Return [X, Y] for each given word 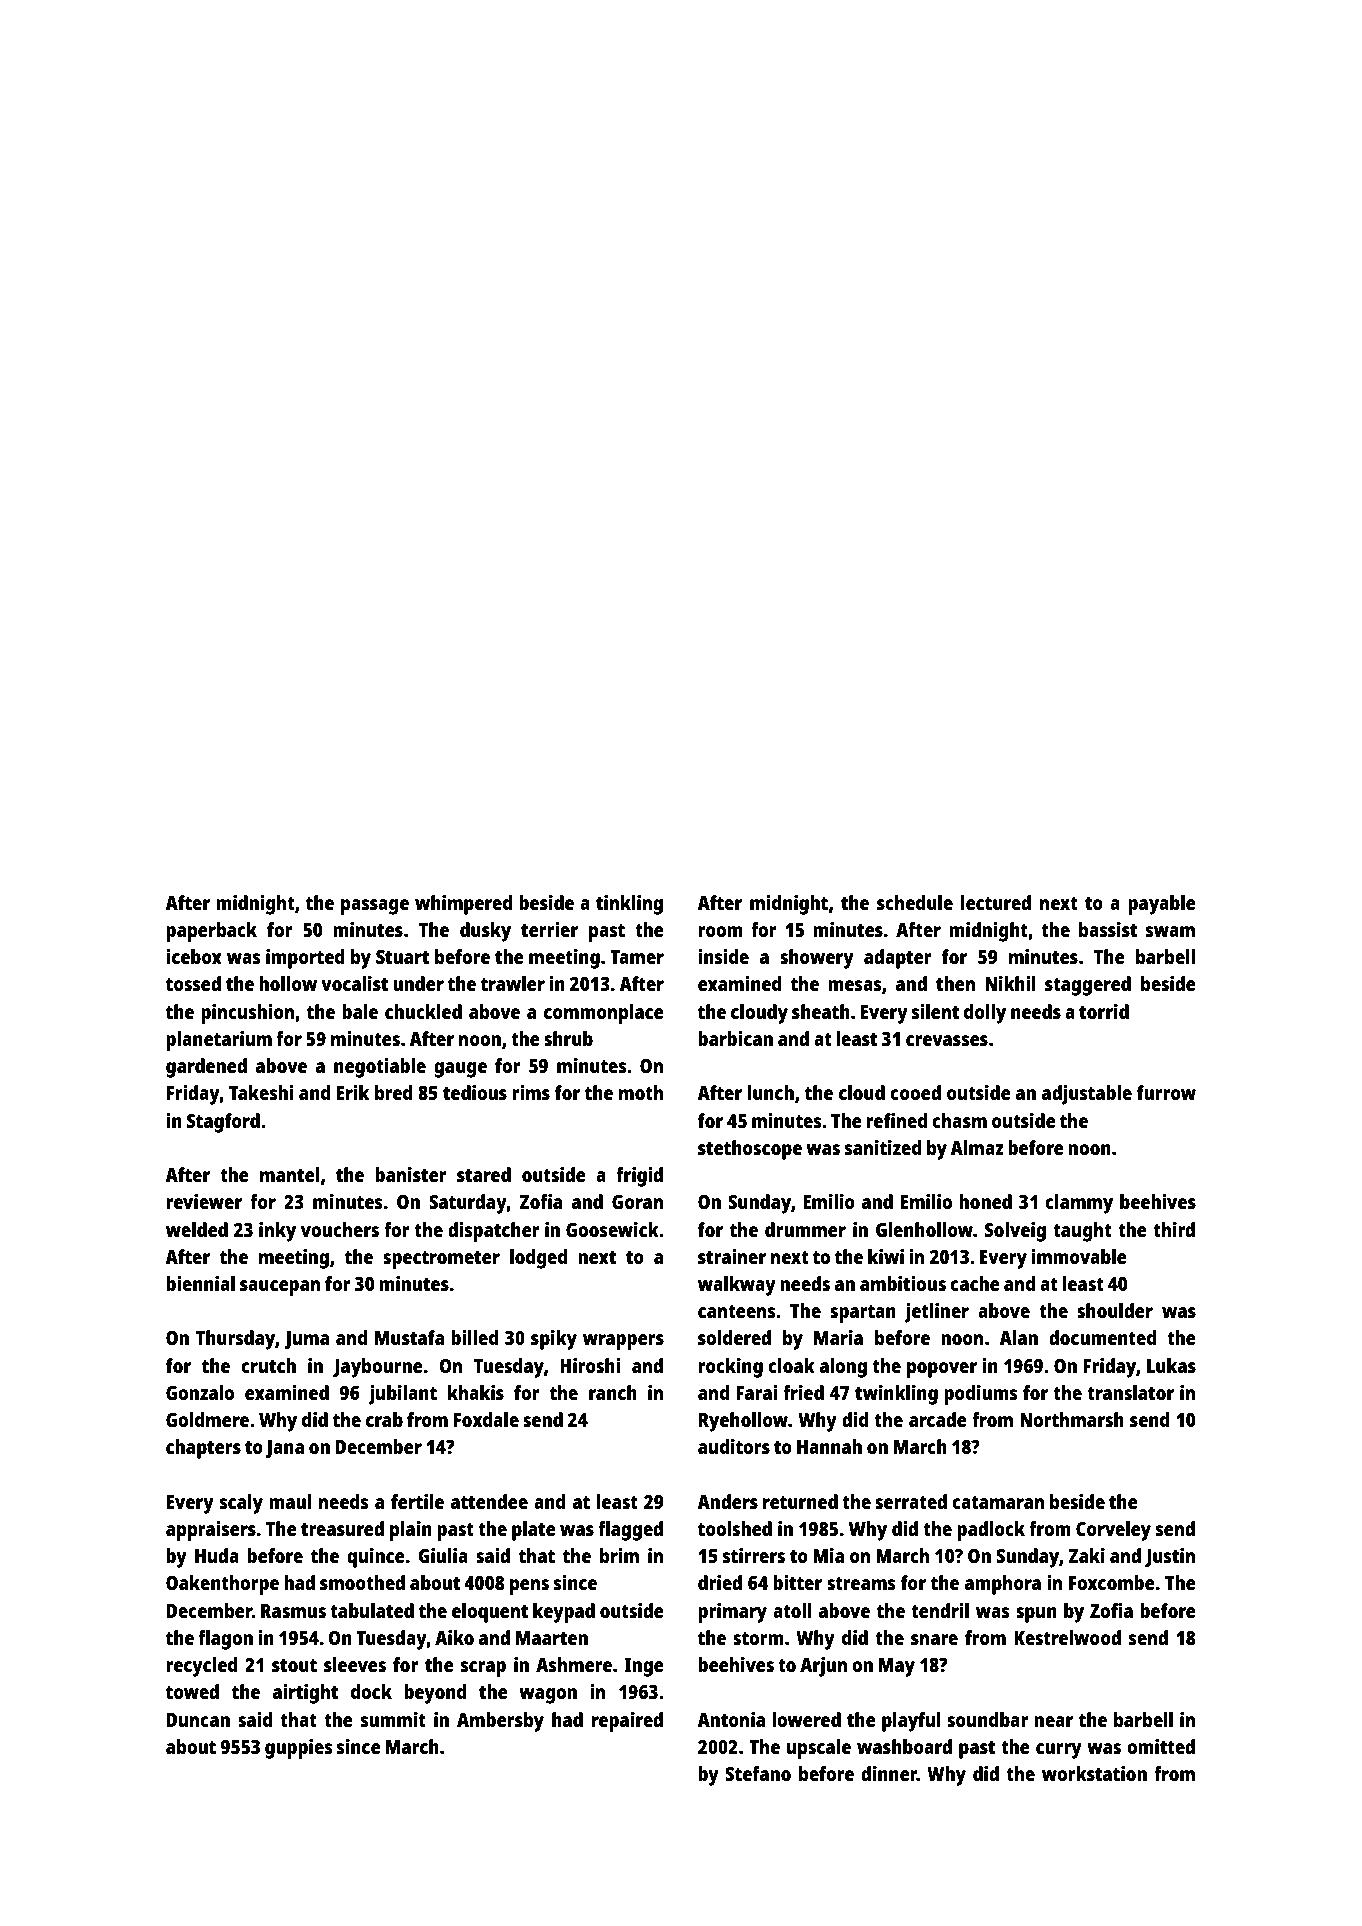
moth [641, 1092]
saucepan [280, 1288]
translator [1130, 1392]
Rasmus [293, 1611]
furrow [1166, 1092]
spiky [554, 1340]
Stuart [402, 957]
